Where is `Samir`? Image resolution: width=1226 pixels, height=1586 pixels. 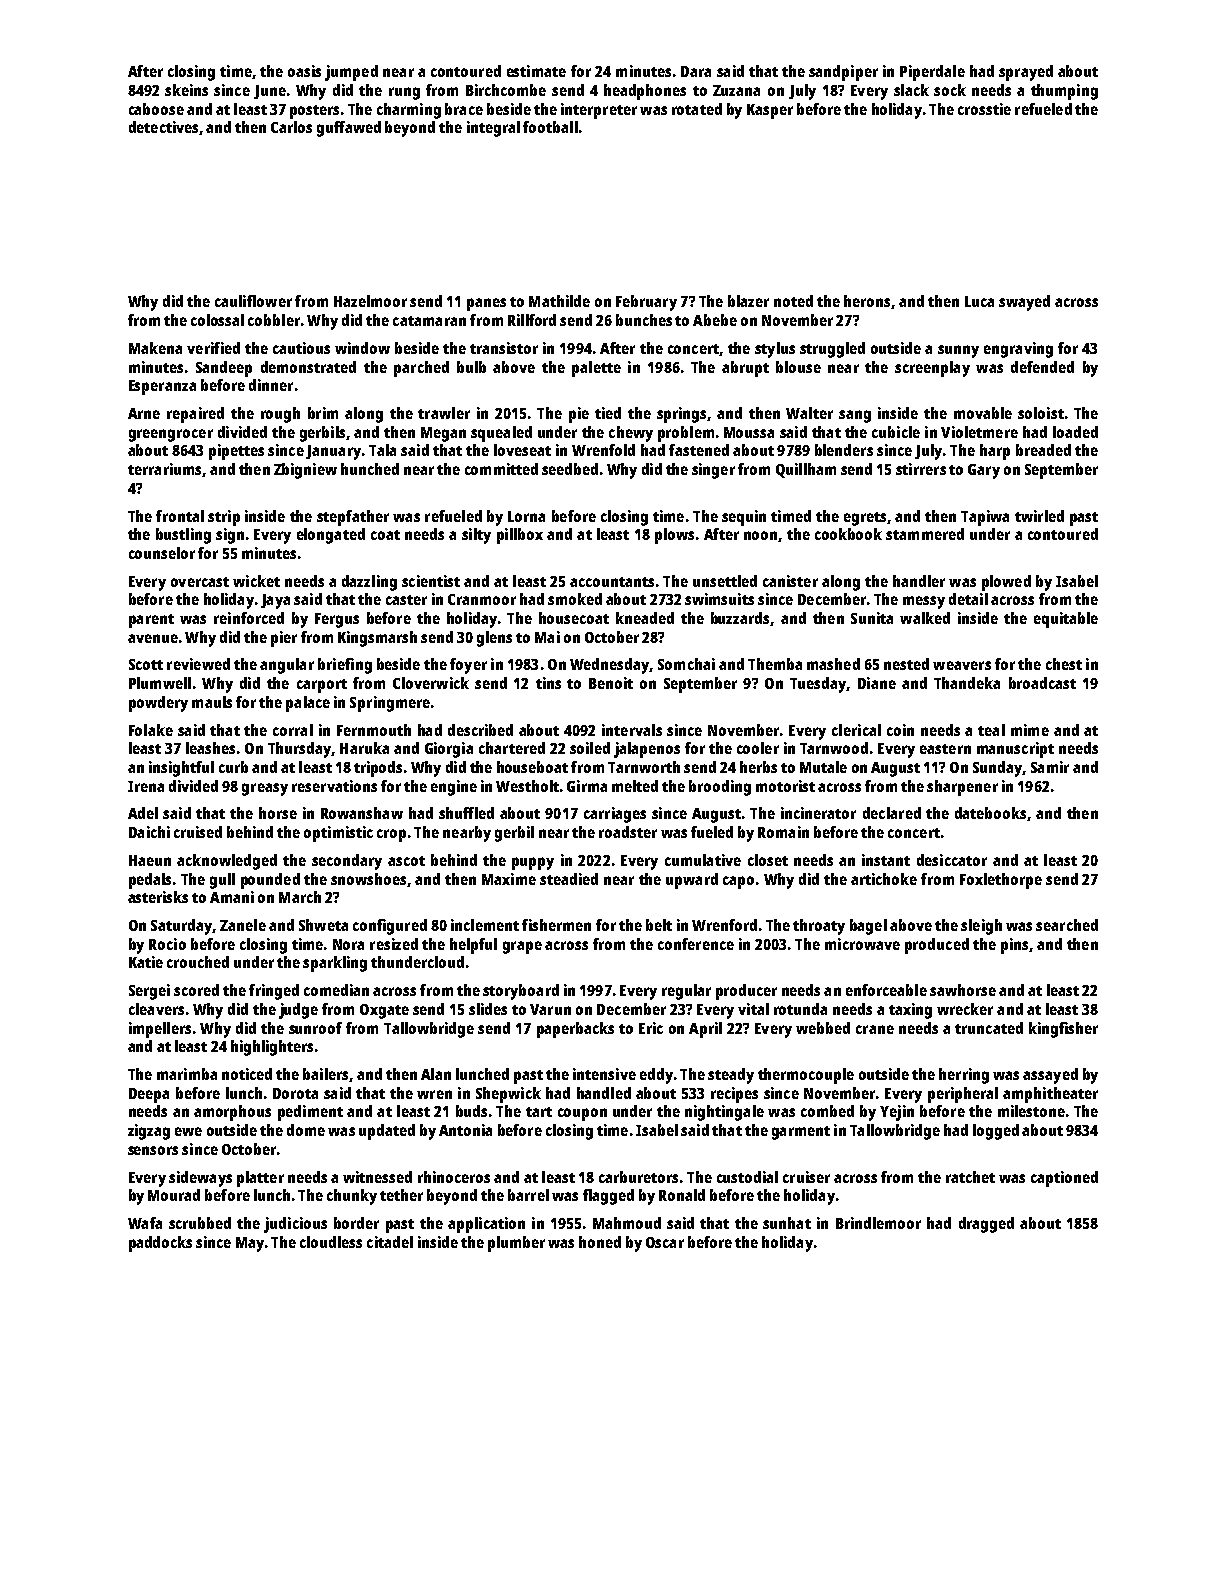
Samir is located at coordinates (1050, 767).
